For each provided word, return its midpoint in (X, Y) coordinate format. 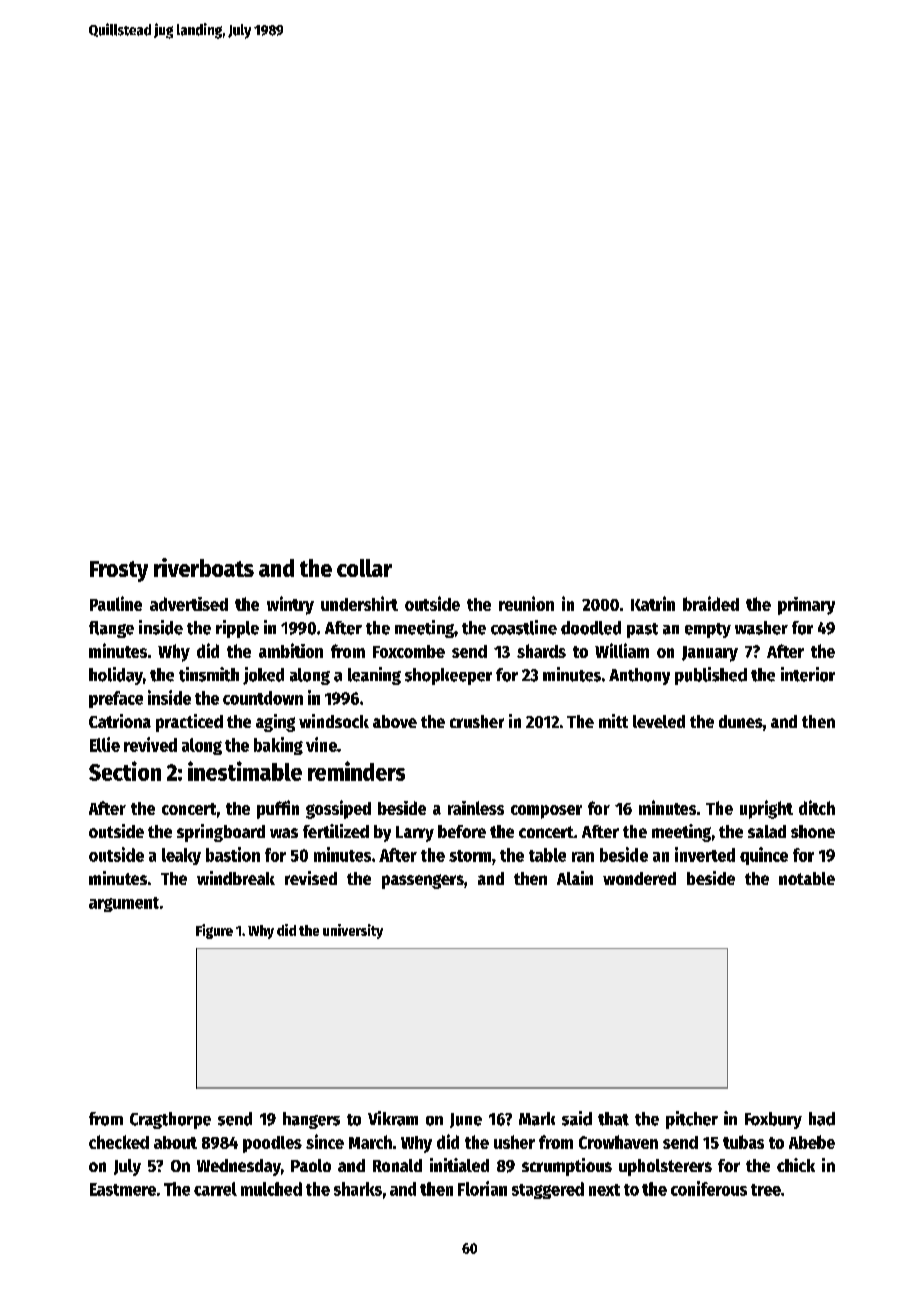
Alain (575, 878)
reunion (526, 603)
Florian (482, 1188)
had (822, 1119)
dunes (741, 721)
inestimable (245, 771)
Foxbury (773, 1120)
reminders (356, 771)
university (353, 931)
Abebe (812, 1142)
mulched (271, 1189)
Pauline (116, 603)
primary (806, 606)
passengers (423, 881)
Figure (214, 931)
